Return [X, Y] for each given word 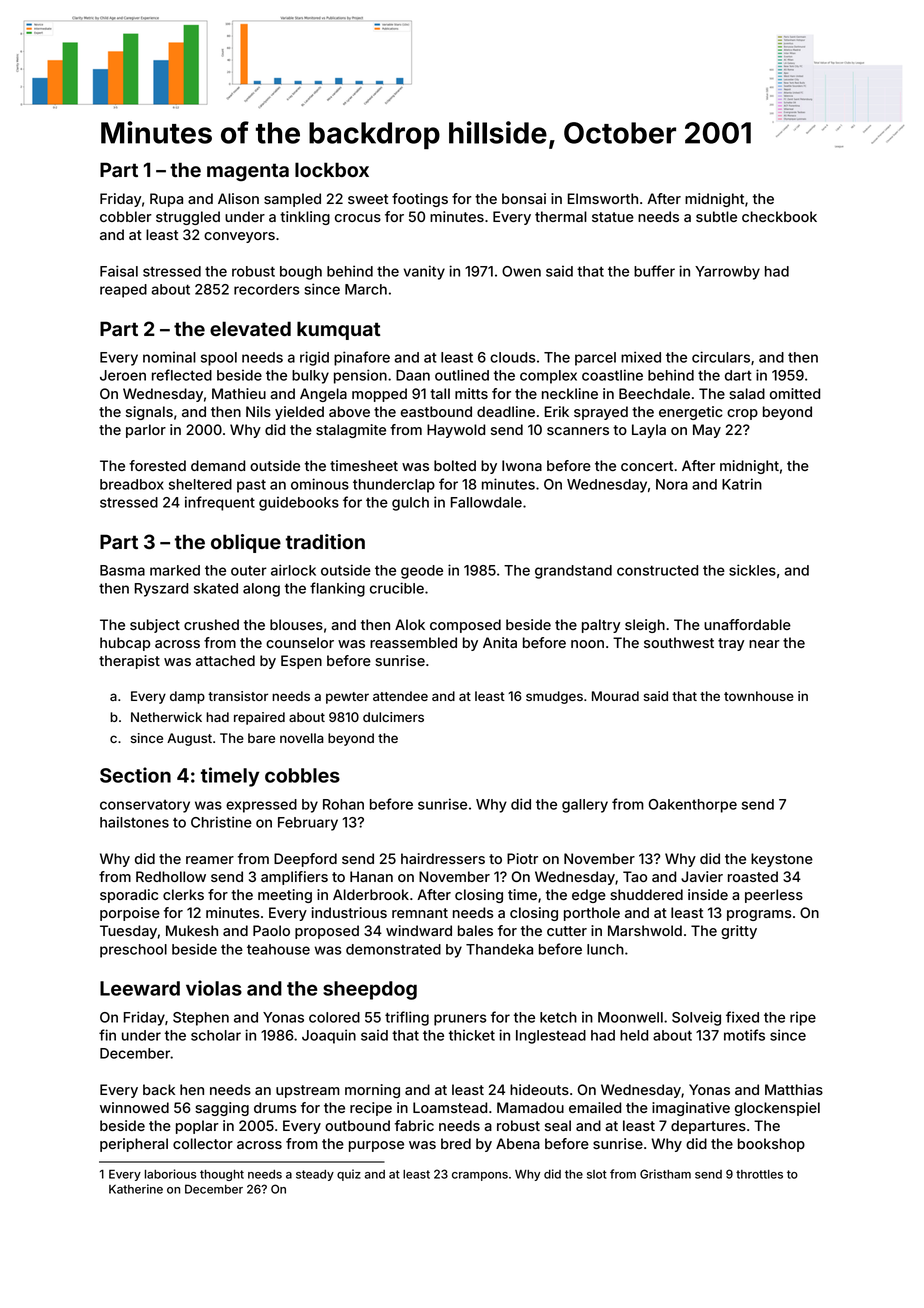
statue [613, 217]
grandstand [573, 572]
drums [275, 1107]
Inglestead [551, 1037]
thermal [561, 216]
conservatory [145, 806]
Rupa [166, 200]
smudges [554, 697]
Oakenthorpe [693, 806]
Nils [258, 411]
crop [742, 414]
